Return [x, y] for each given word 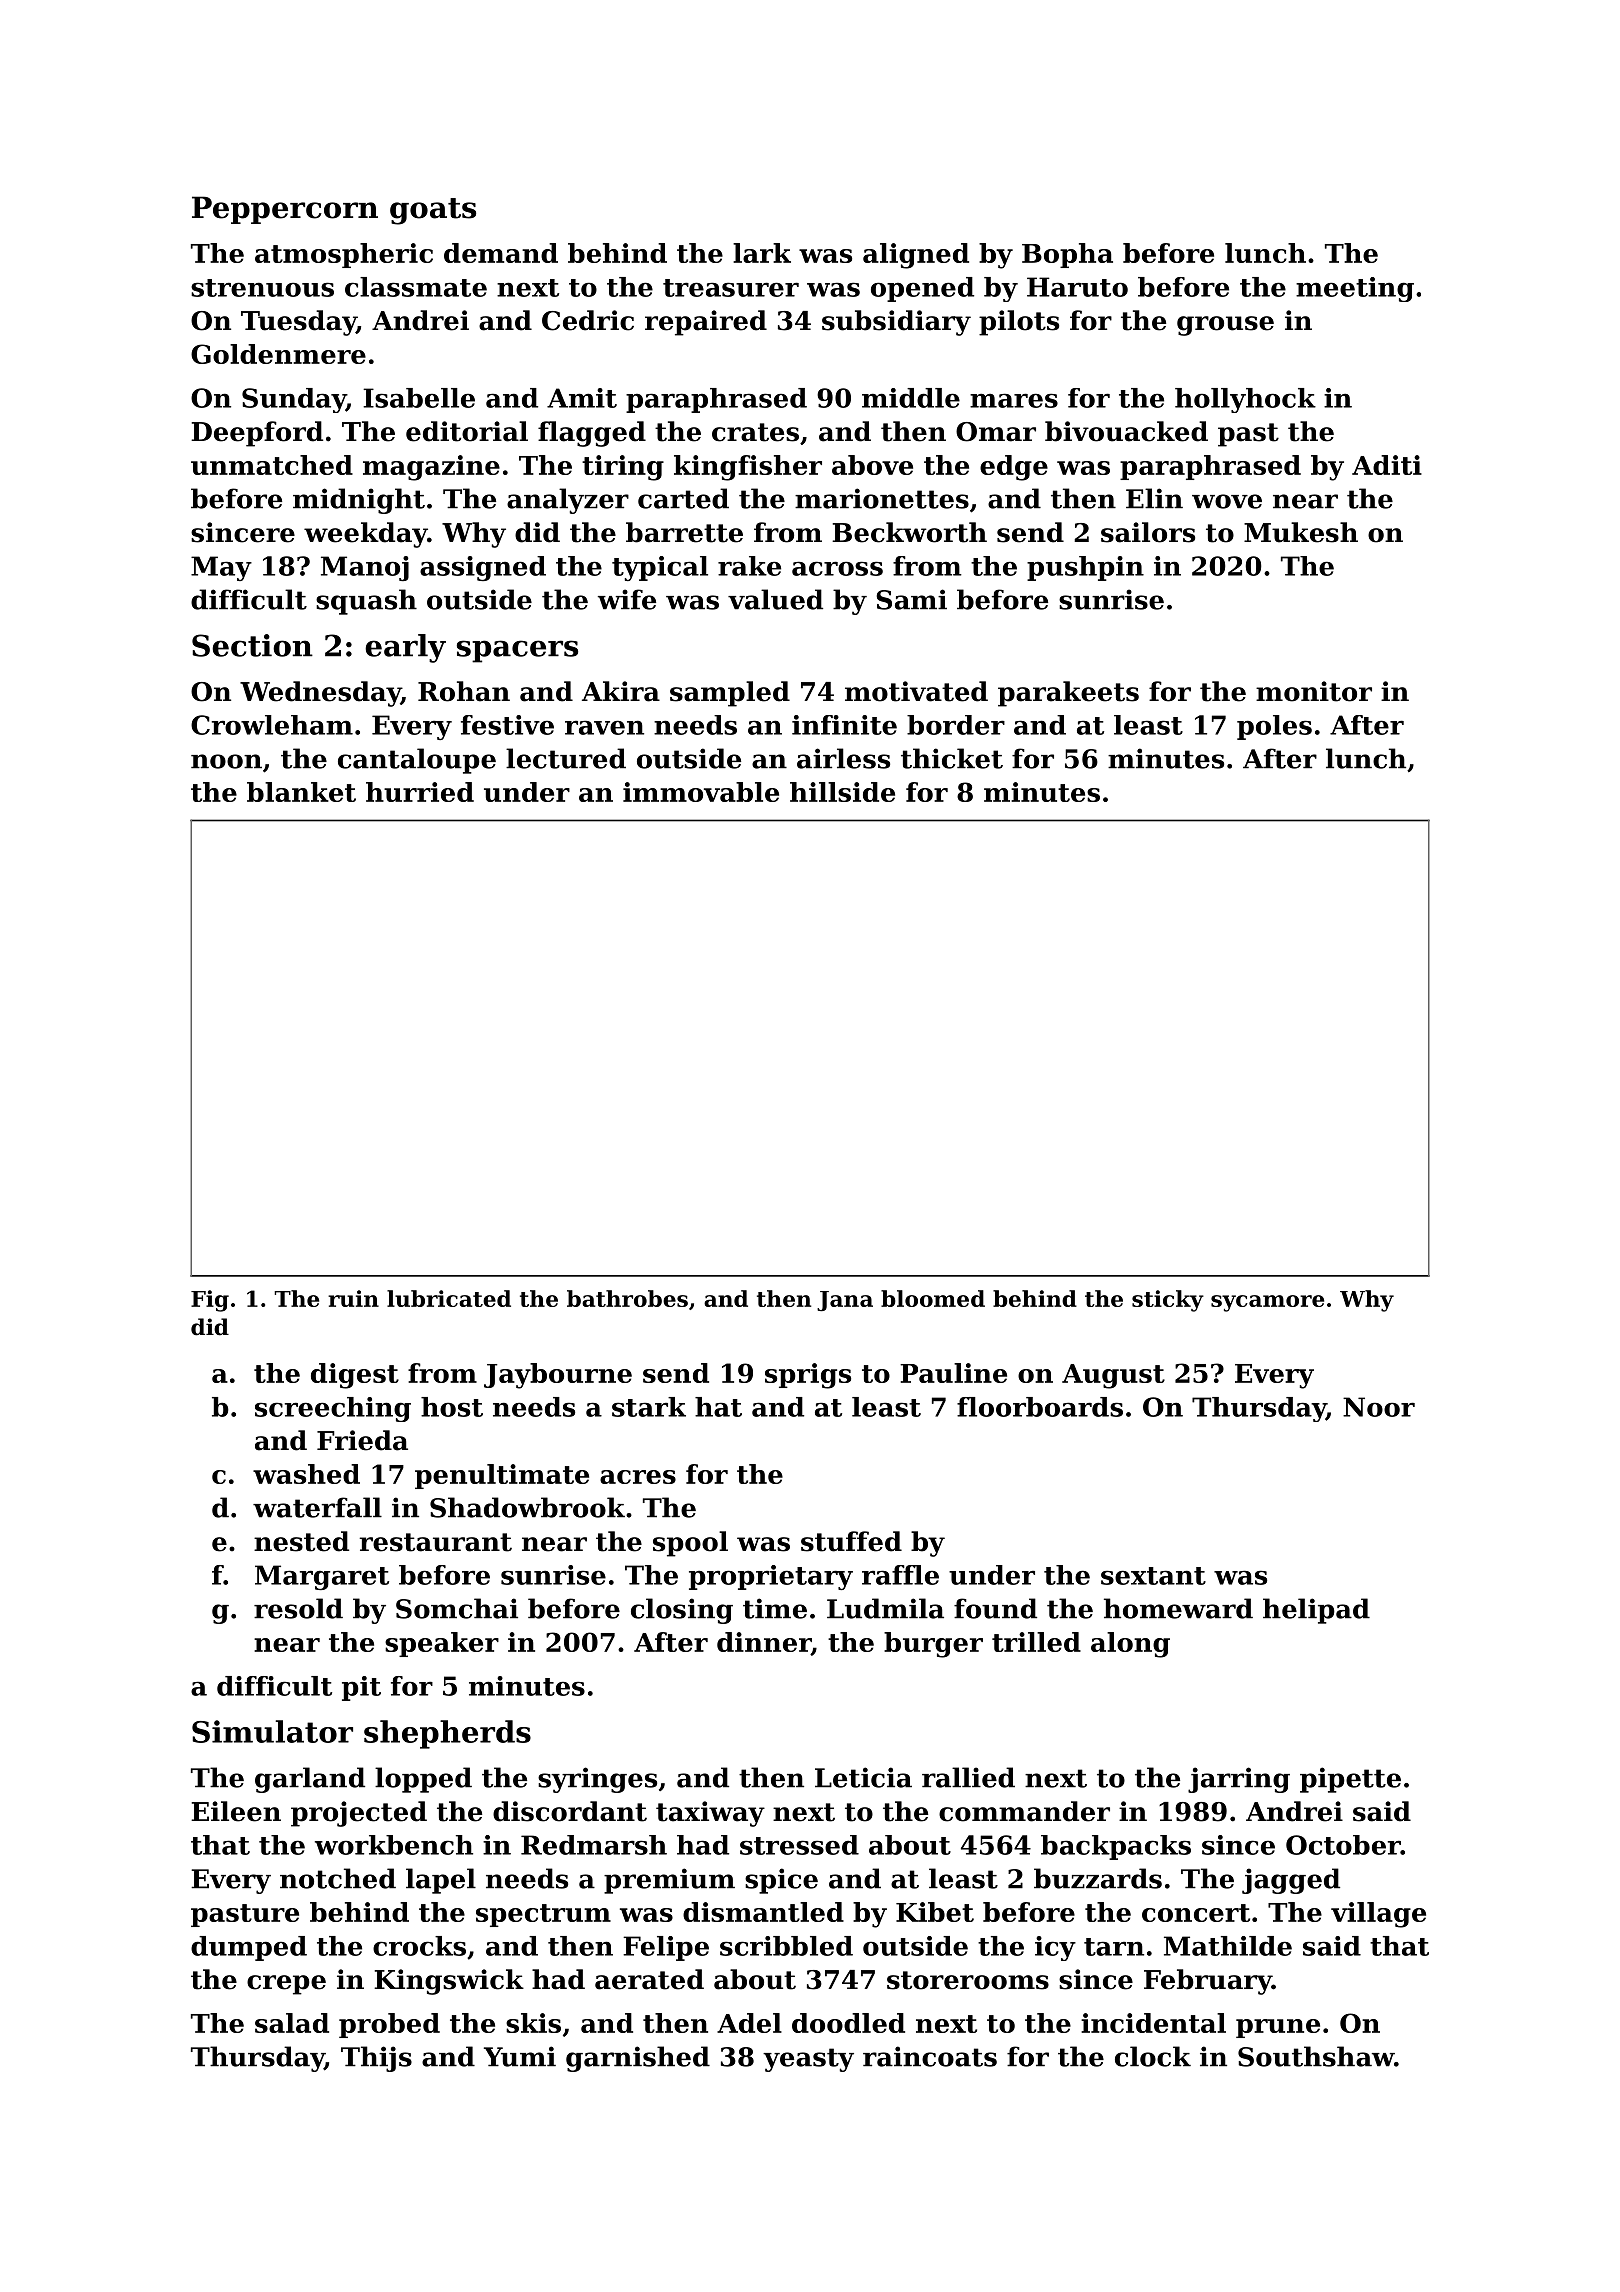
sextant [1153, 1576]
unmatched [272, 465]
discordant [570, 1811]
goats [433, 211]
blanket [301, 792]
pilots [1019, 323]
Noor [1379, 1407]
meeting [1355, 289]
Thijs [376, 2059]
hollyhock [1245, 400]
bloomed [933, 1298]
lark [762, 253]
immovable [701, 792]
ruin [353, 1298]
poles [1274, 727]
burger [933, 1645]
